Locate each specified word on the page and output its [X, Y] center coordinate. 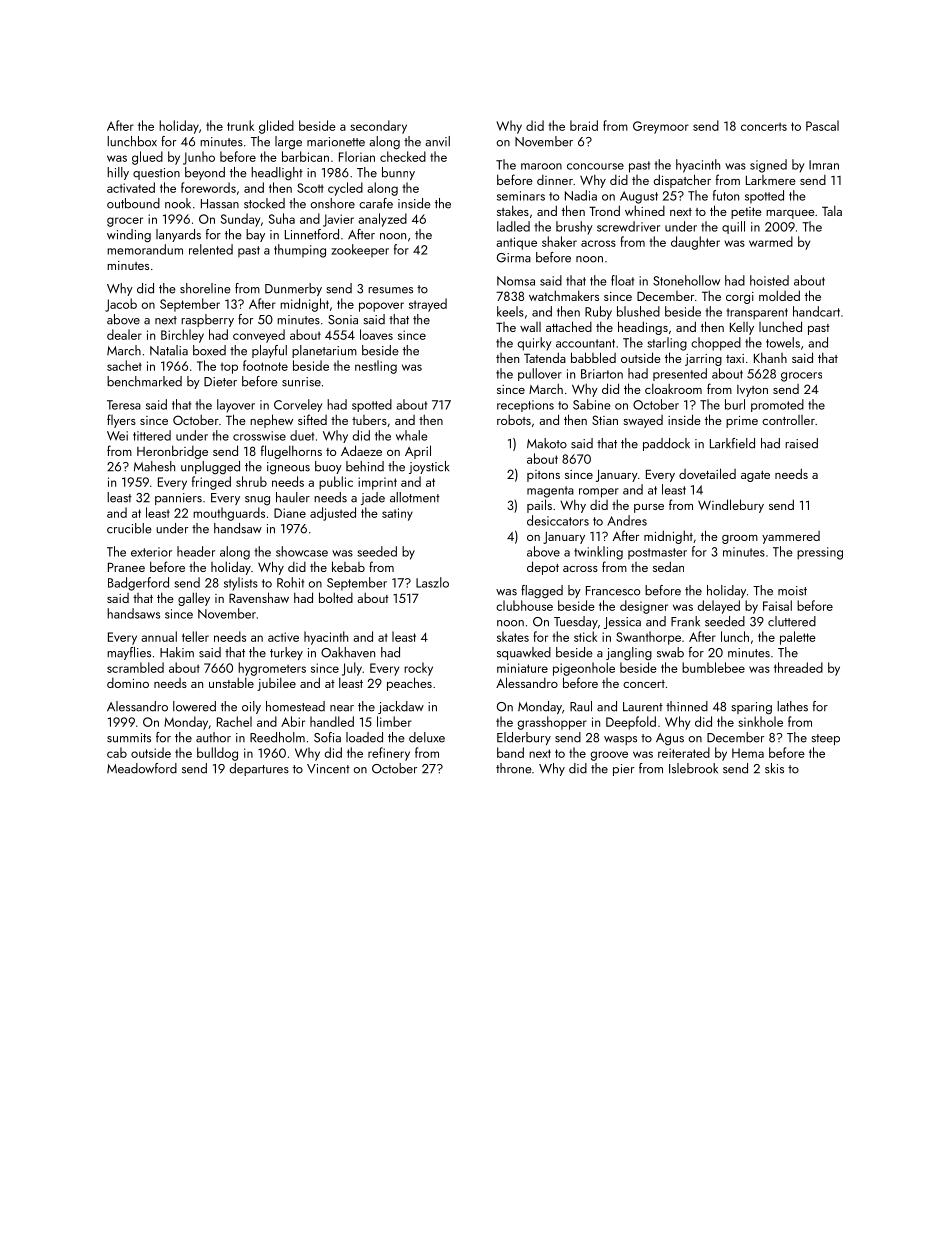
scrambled [135, 667]
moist [792, 591]
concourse [595, 166]
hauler [293, 497]
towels [783, 342]
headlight [277, 174]
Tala [832, 210]
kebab [348, 566]
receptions [525, 406]
